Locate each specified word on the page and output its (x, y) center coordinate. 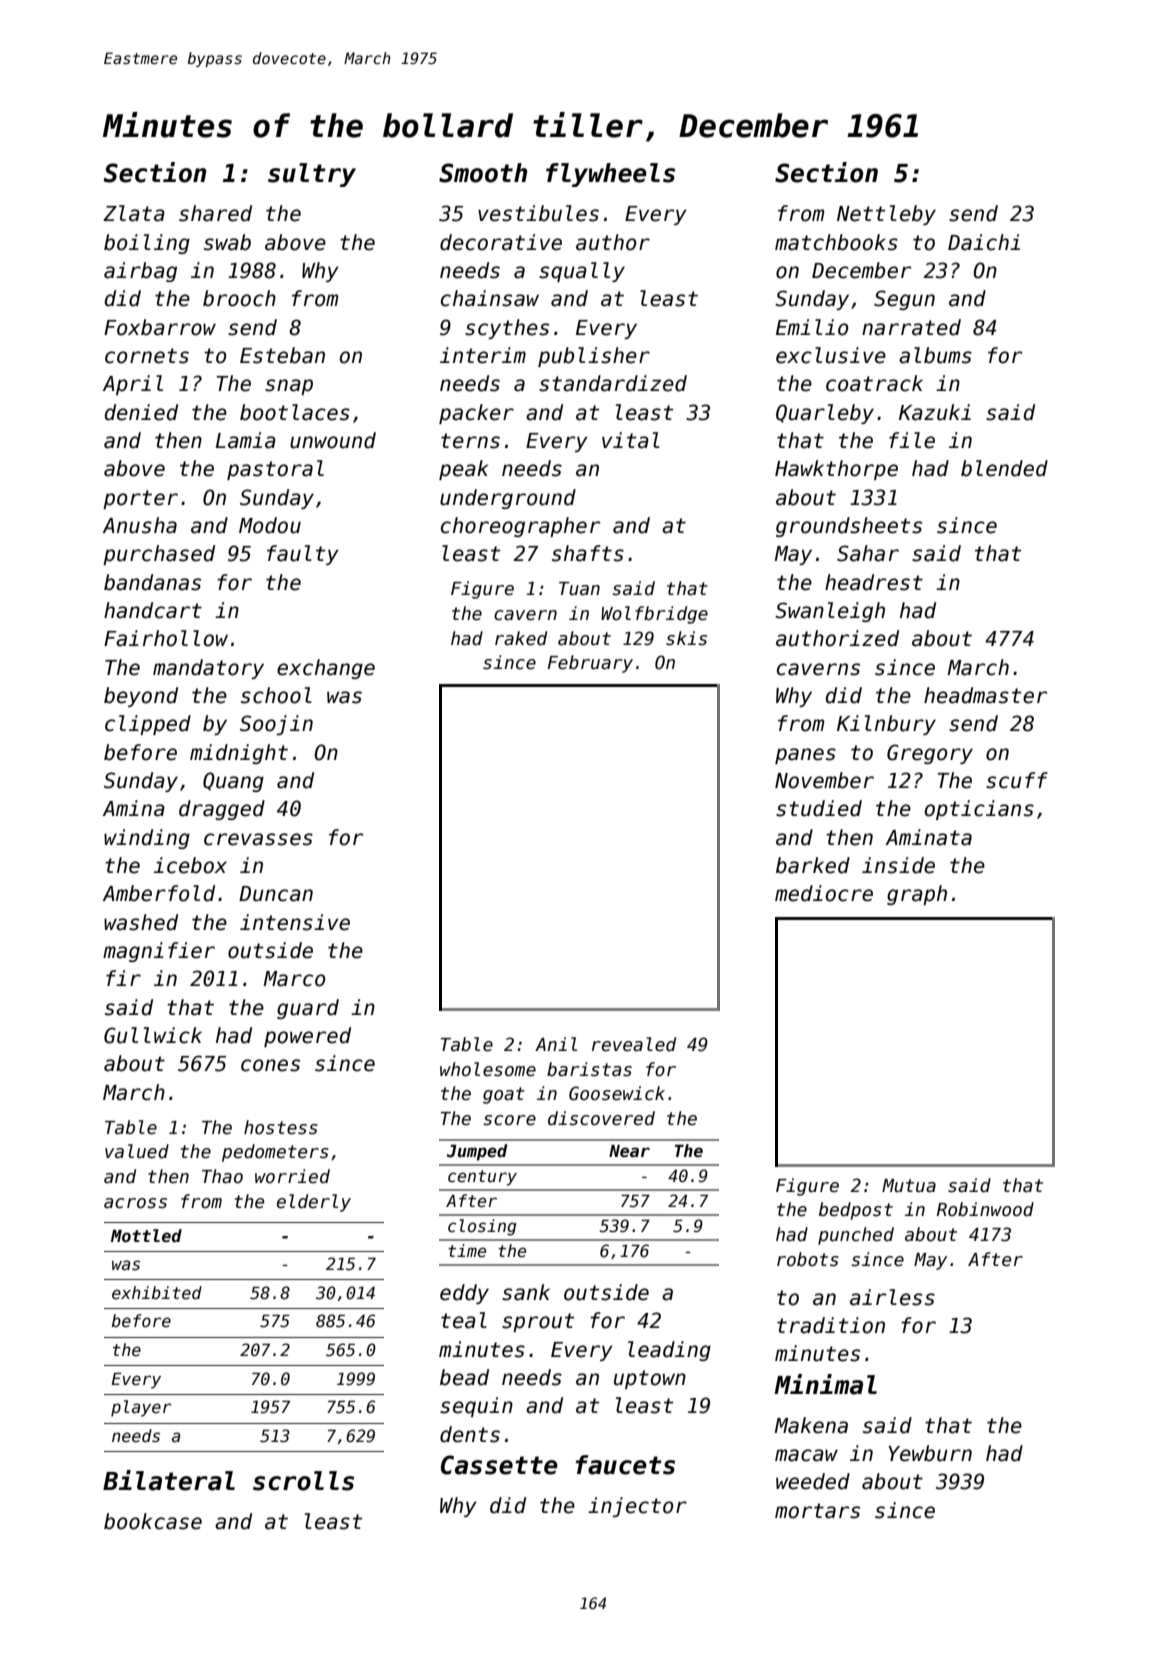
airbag (140, 272)
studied (819, 808)
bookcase (153, 1521)
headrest (874, 582)
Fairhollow (166, 638)
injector (637, 1507)
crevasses (258, 839)
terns (470, 441)
